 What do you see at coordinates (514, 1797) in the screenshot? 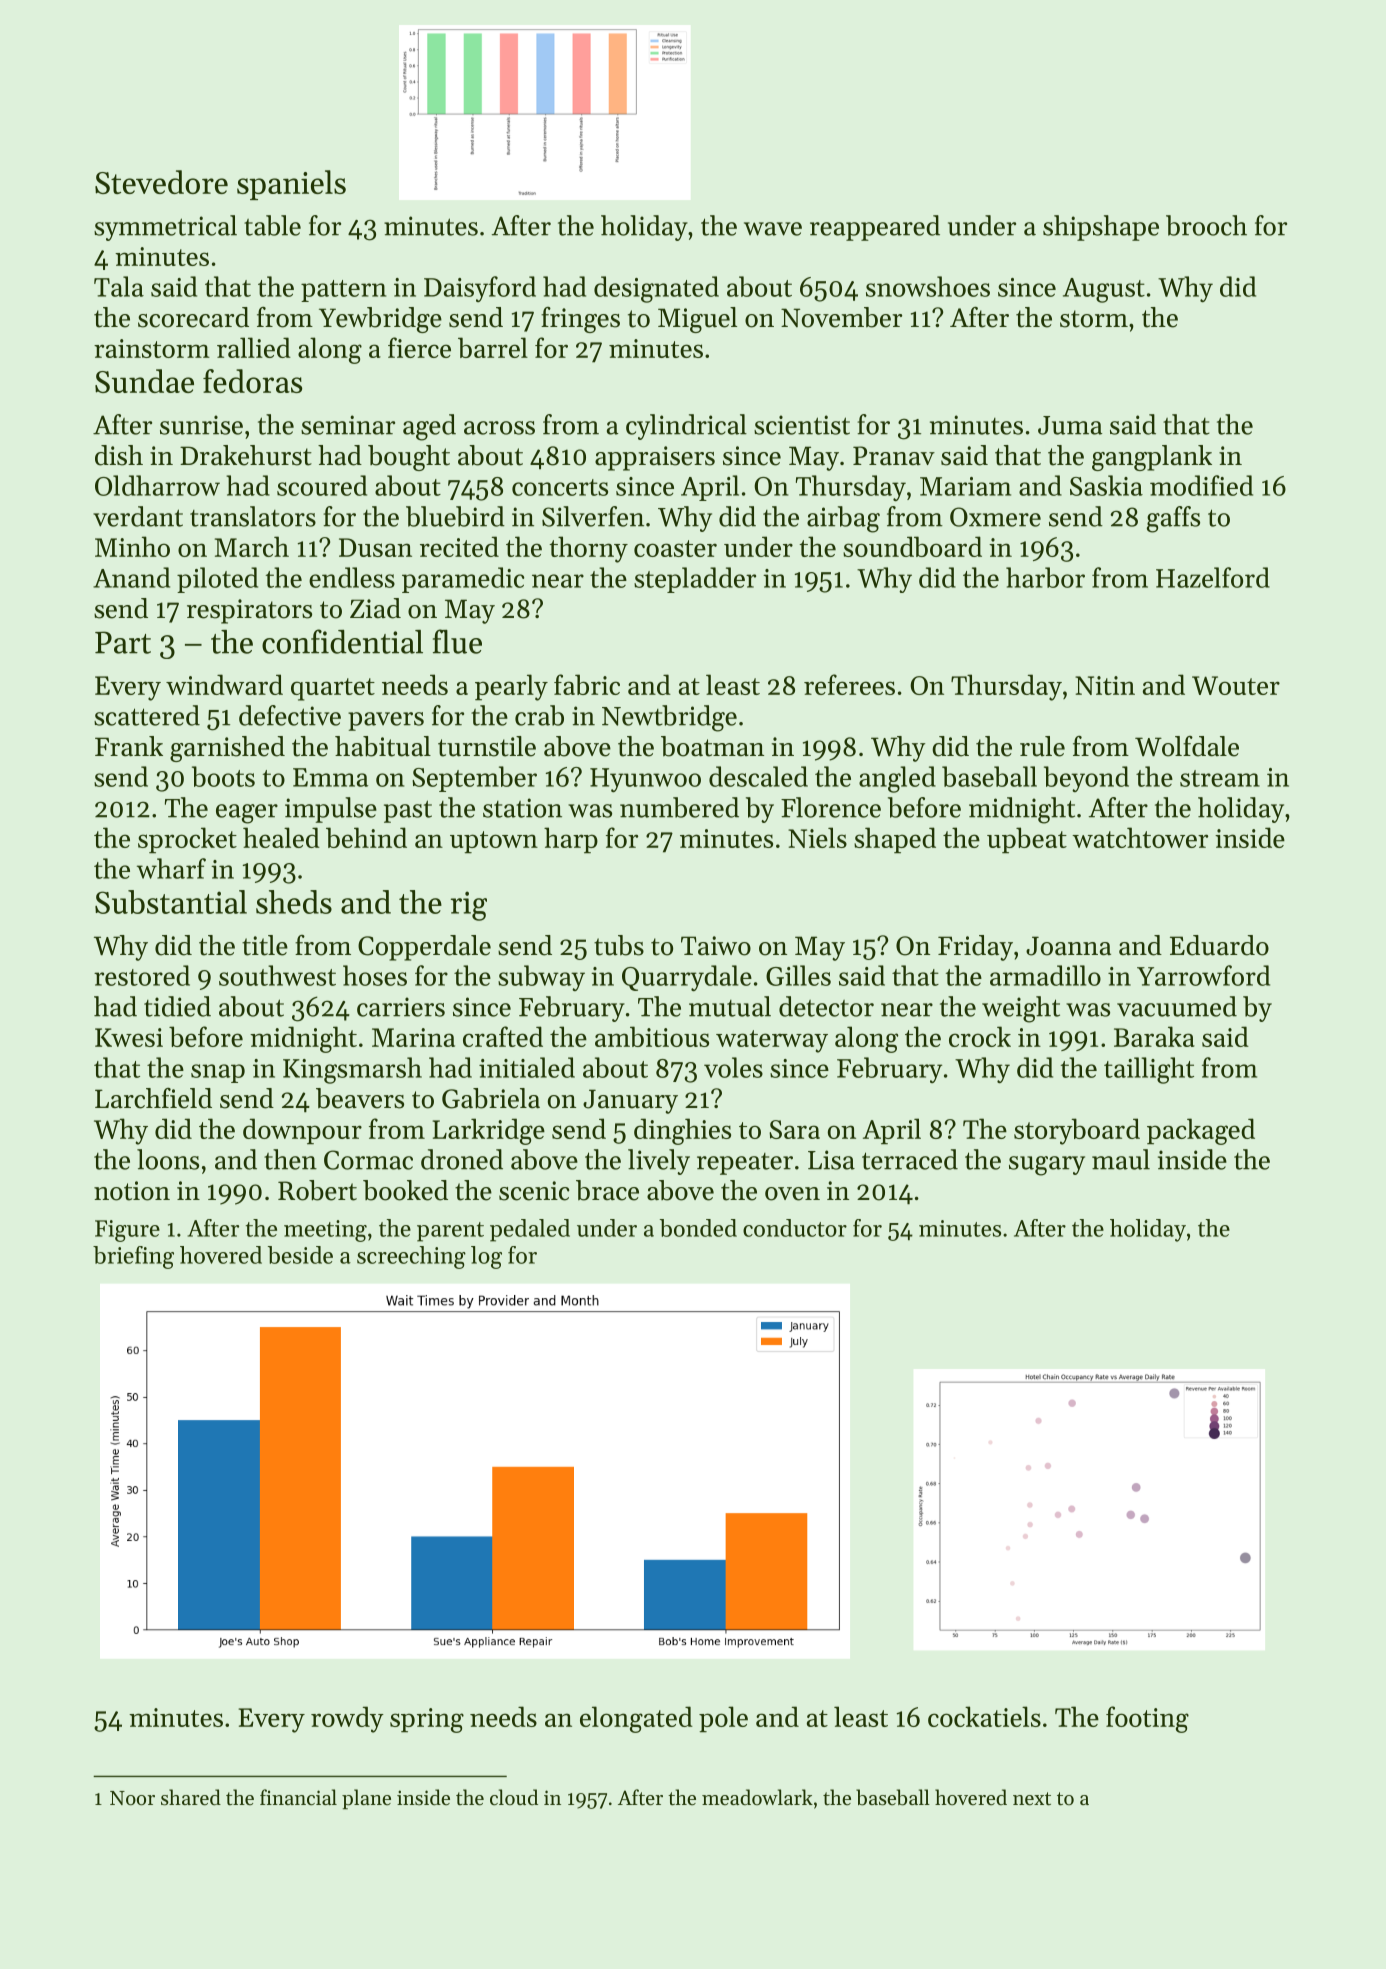
I see `cloud` at bounding box center [514, 1797].
